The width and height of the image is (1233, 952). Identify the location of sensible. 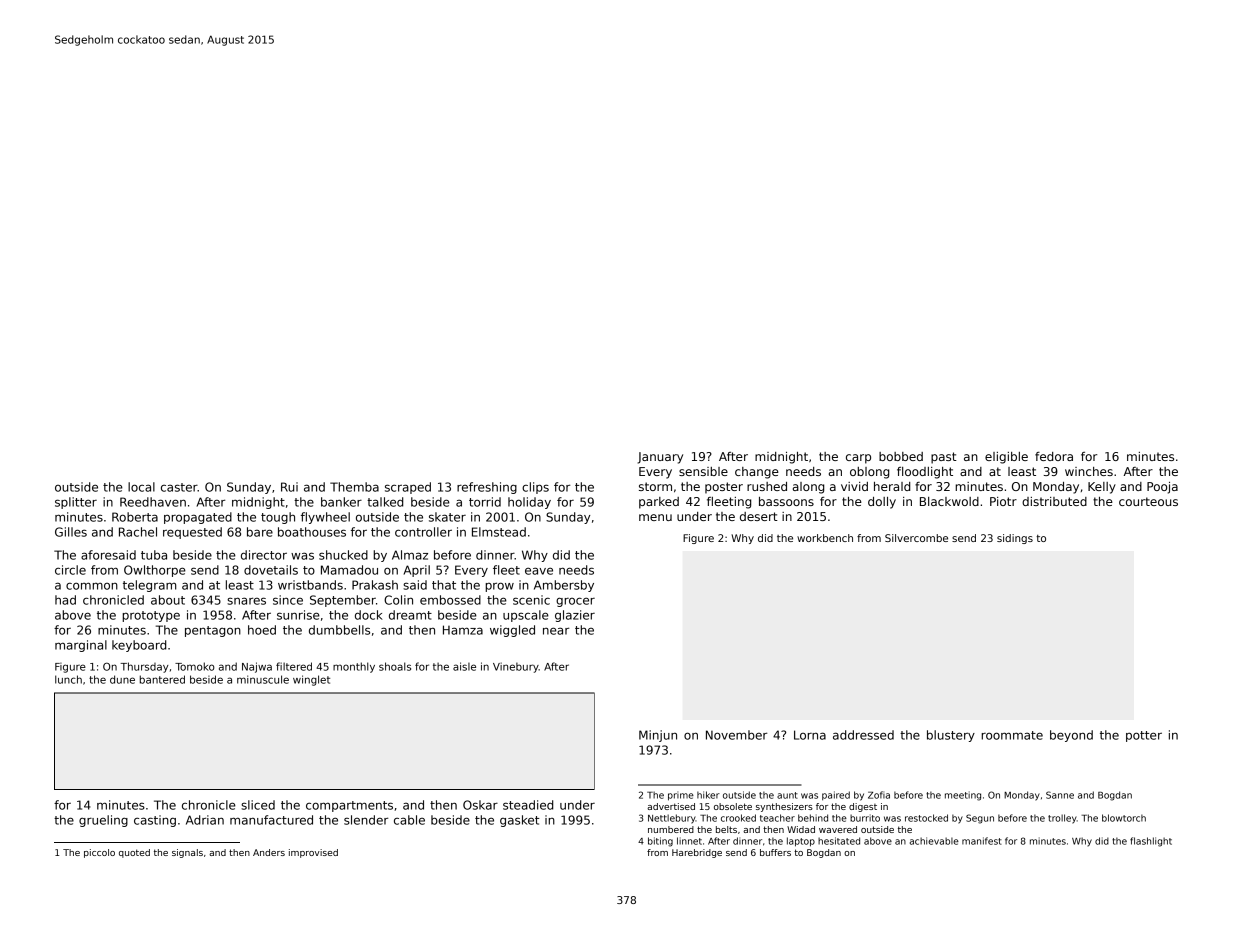
(703, 471).
